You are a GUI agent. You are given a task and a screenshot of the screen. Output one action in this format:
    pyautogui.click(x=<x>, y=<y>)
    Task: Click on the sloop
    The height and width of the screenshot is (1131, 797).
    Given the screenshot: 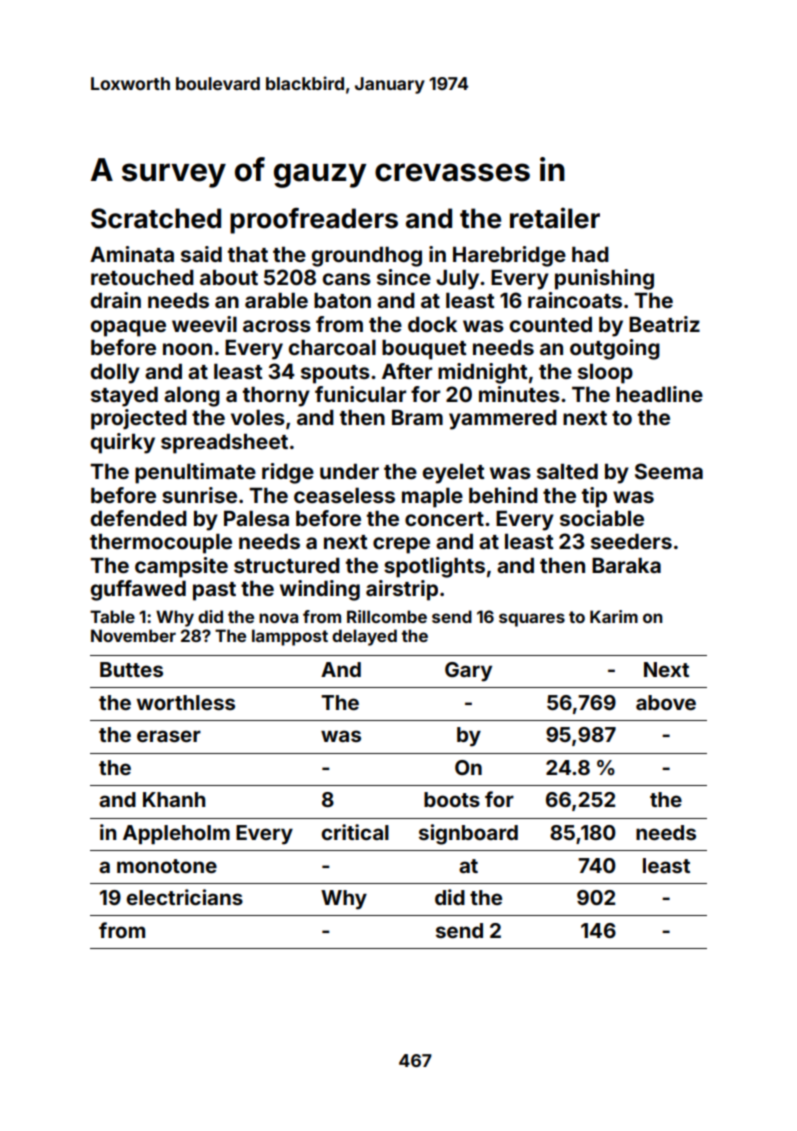 What is the action you would take?
    pyautogui.click(x=605, y=374)
